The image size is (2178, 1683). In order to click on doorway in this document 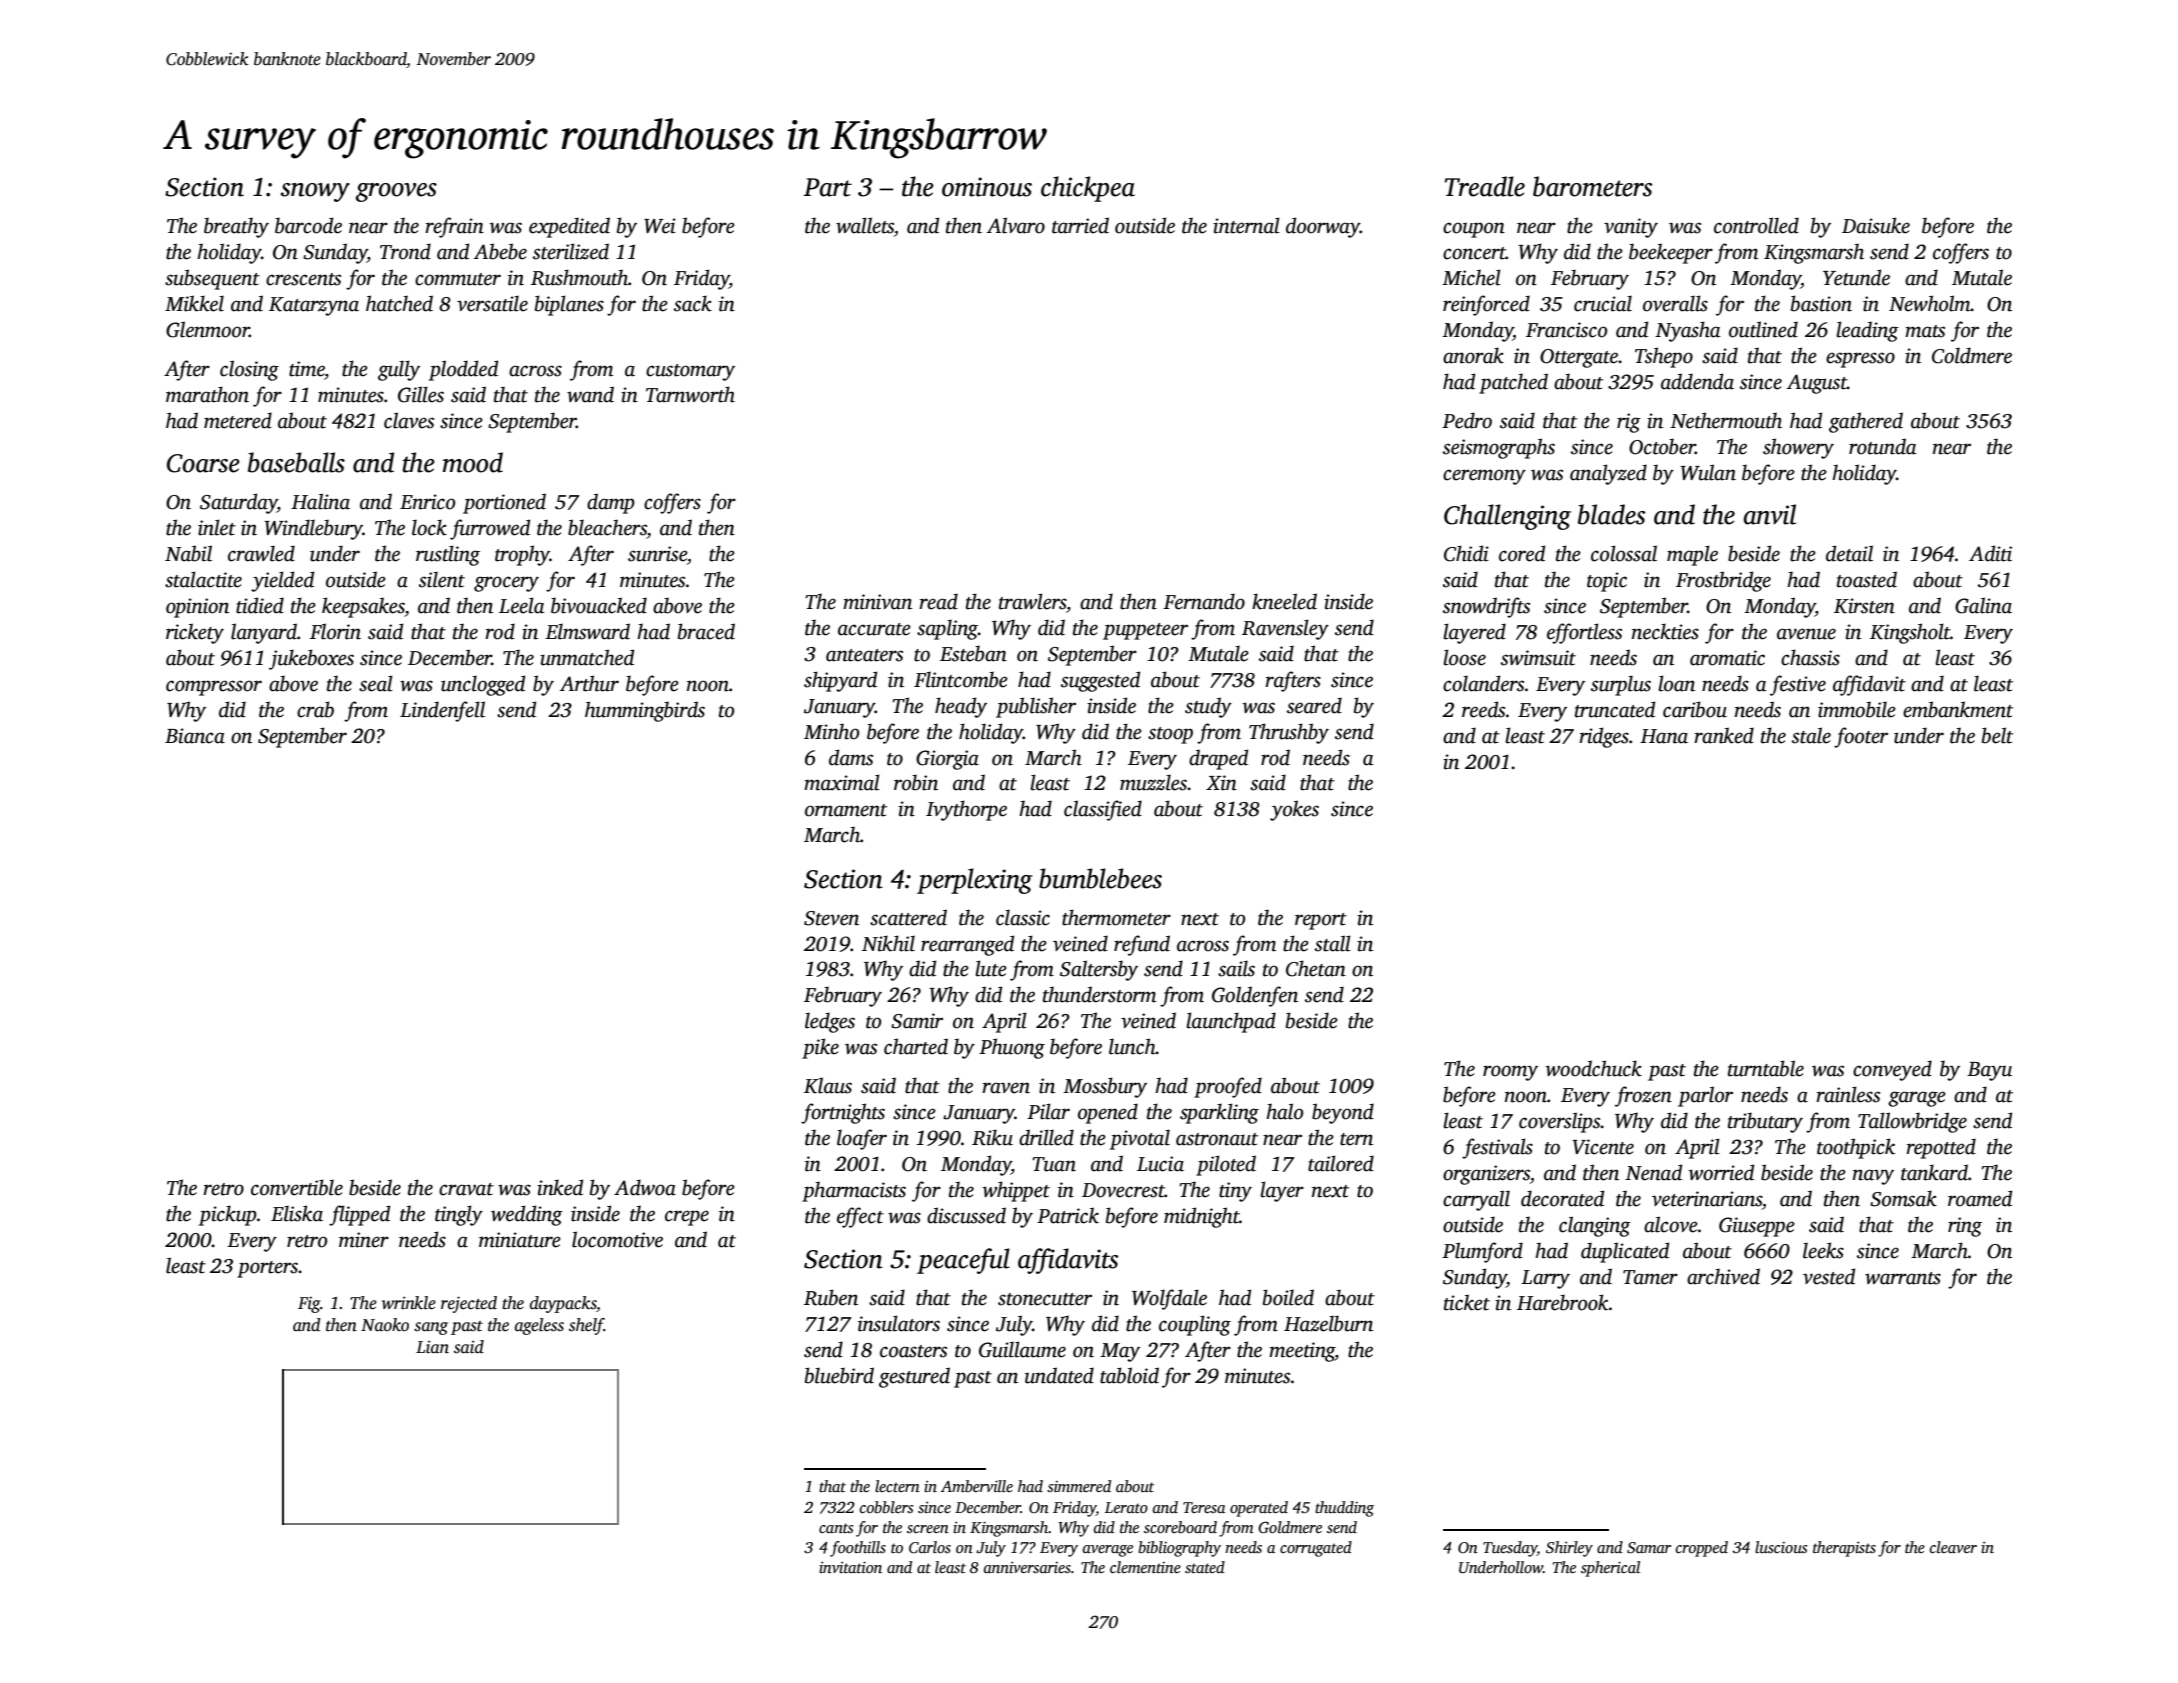, I will do `click(1323, 227)`.
